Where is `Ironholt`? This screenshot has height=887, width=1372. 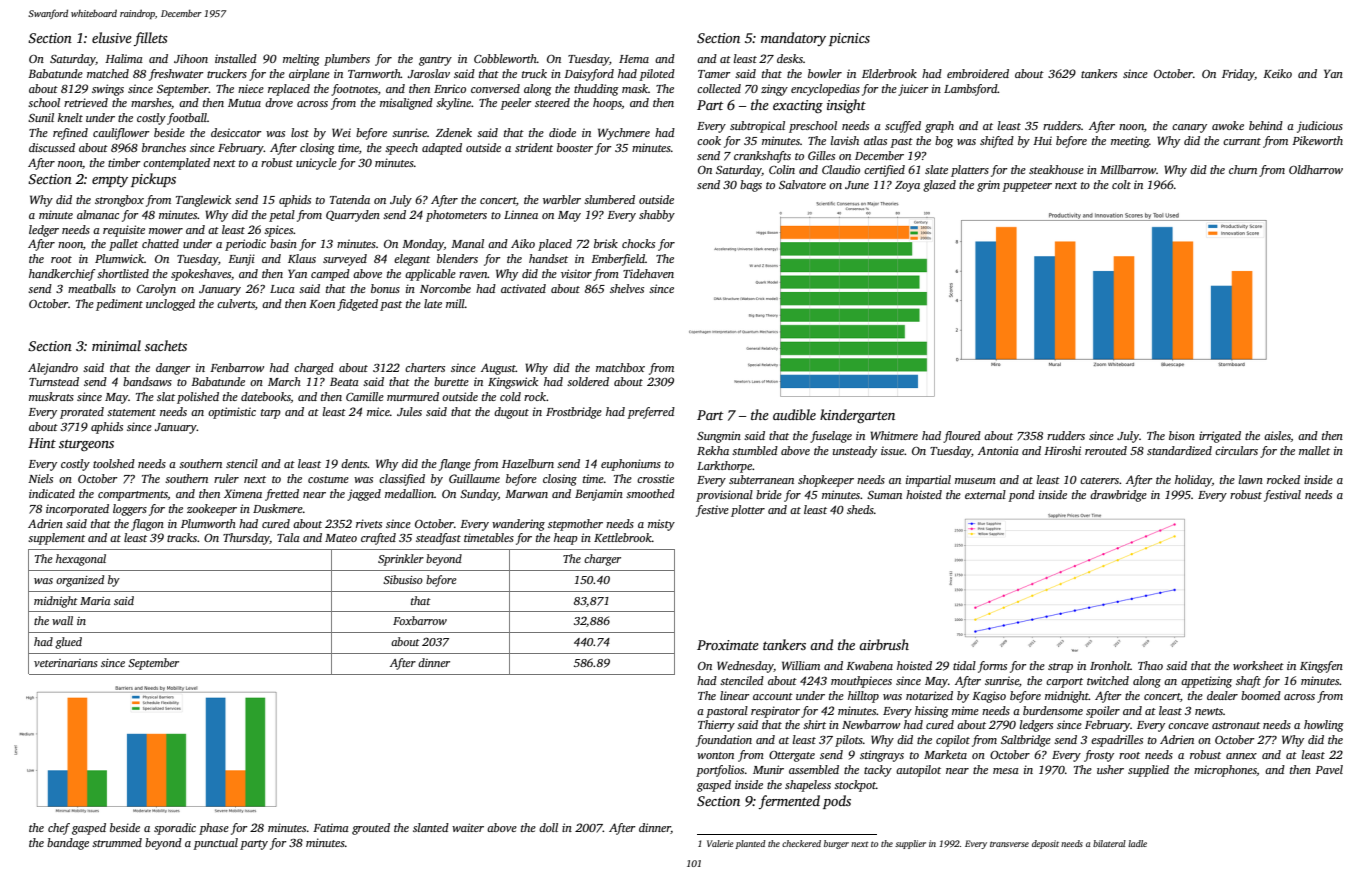 Ironholt is located at coordinates (1110, 665).
